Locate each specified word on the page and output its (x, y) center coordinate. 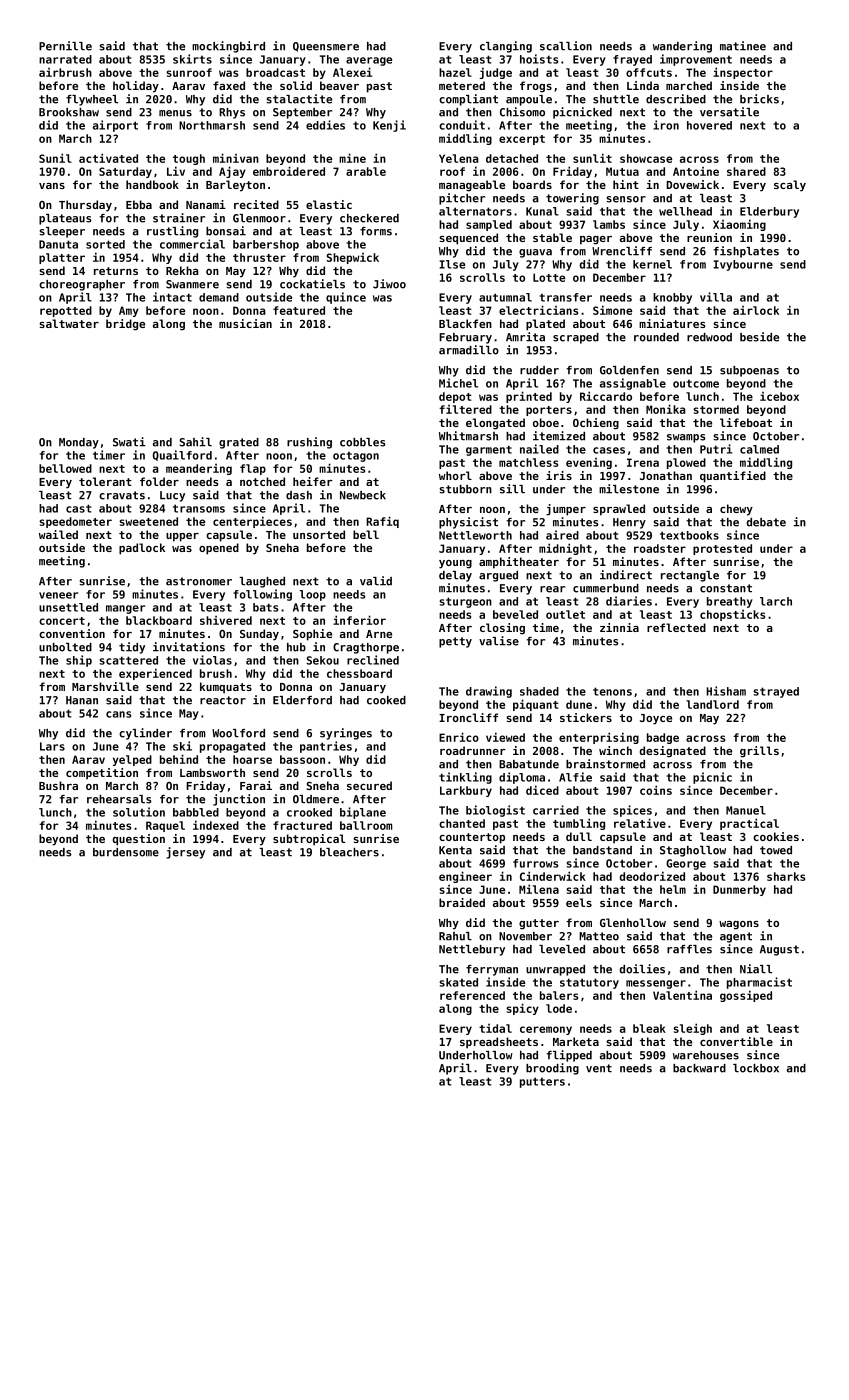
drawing (489, 692)
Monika (666, 409)
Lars (52, 746)
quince (346, 298)
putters (542, 1082)
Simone (612, 310)
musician (245, 323)
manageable (472, 186)
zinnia (619, 627)
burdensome (126, 852)
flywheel (92, 100)
